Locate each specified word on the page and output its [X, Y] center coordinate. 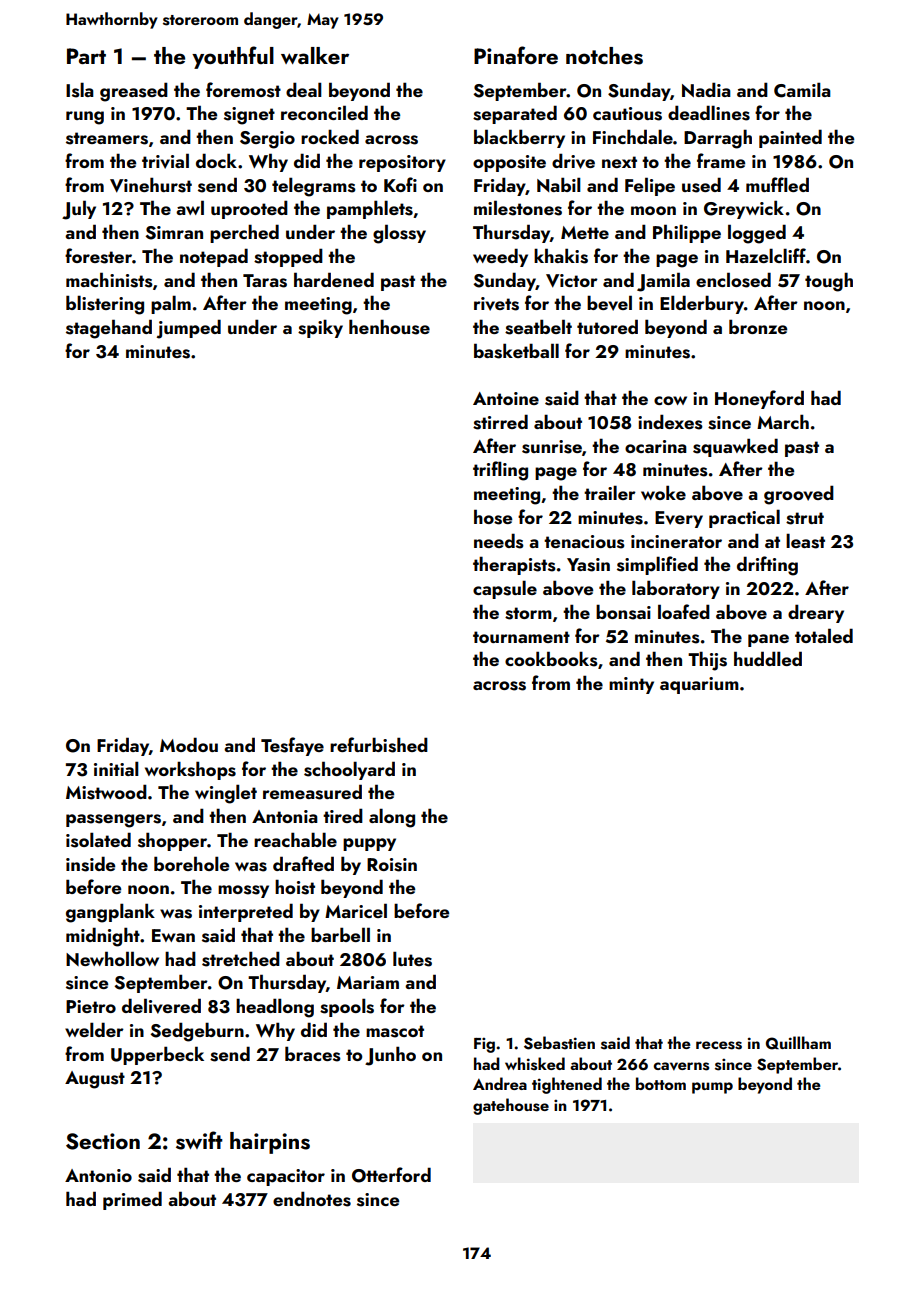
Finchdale [633, 136]
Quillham [798, 1043]
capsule [505, 589]
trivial [165, 161]
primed [132, 1200]
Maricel [356, 910]
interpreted [246, 912]
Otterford [391, 1175]
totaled [824, 635]
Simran [174, 233]
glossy [399, 234]
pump [712, 1088]
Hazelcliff [766, 255]
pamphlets [370, 209]
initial [116, 768]
